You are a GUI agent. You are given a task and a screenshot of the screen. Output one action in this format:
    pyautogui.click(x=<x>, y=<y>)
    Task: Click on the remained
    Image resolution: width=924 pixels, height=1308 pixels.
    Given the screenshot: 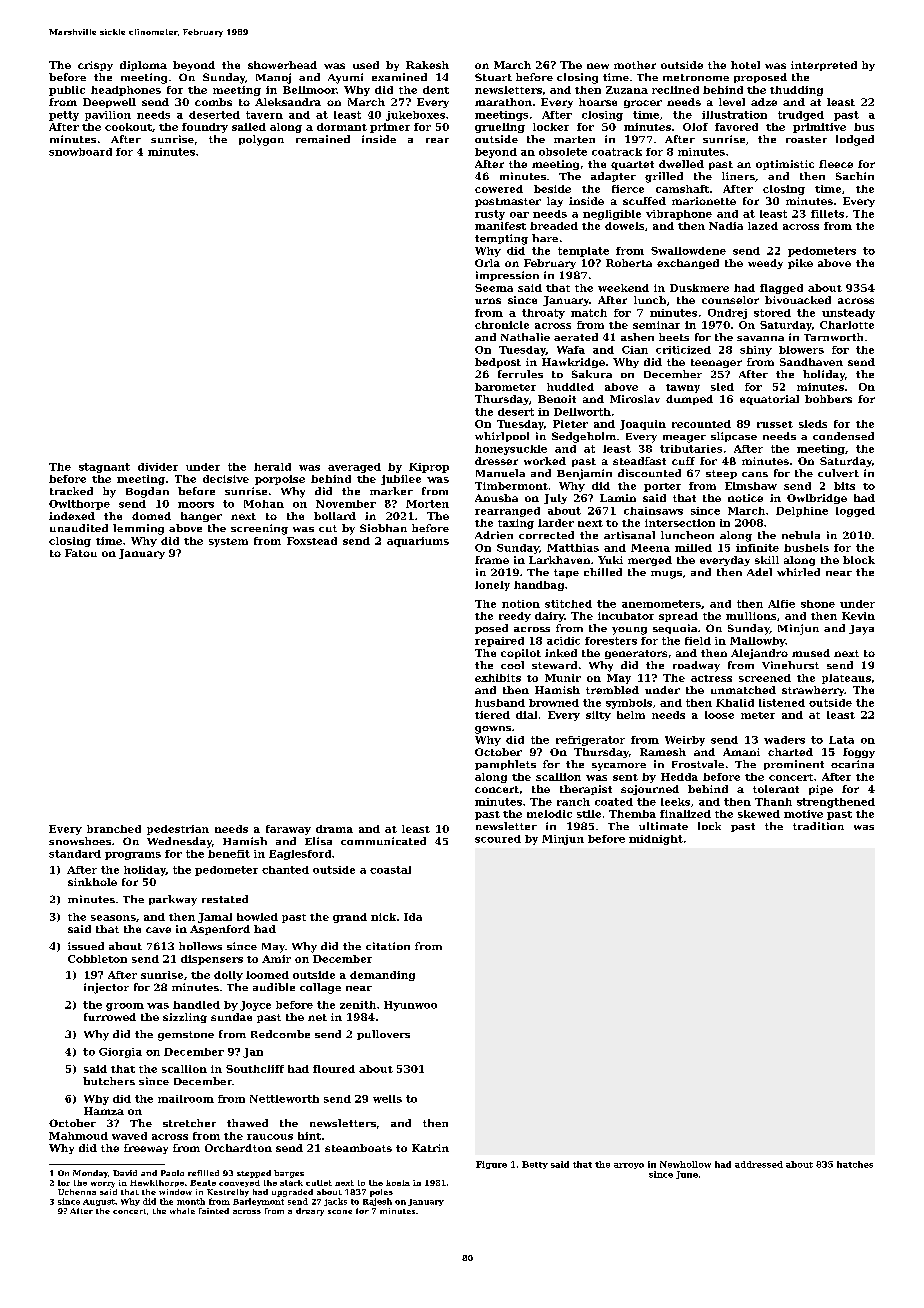 What is the action you would take?
    pyautogui.click(x=323, y=139)
